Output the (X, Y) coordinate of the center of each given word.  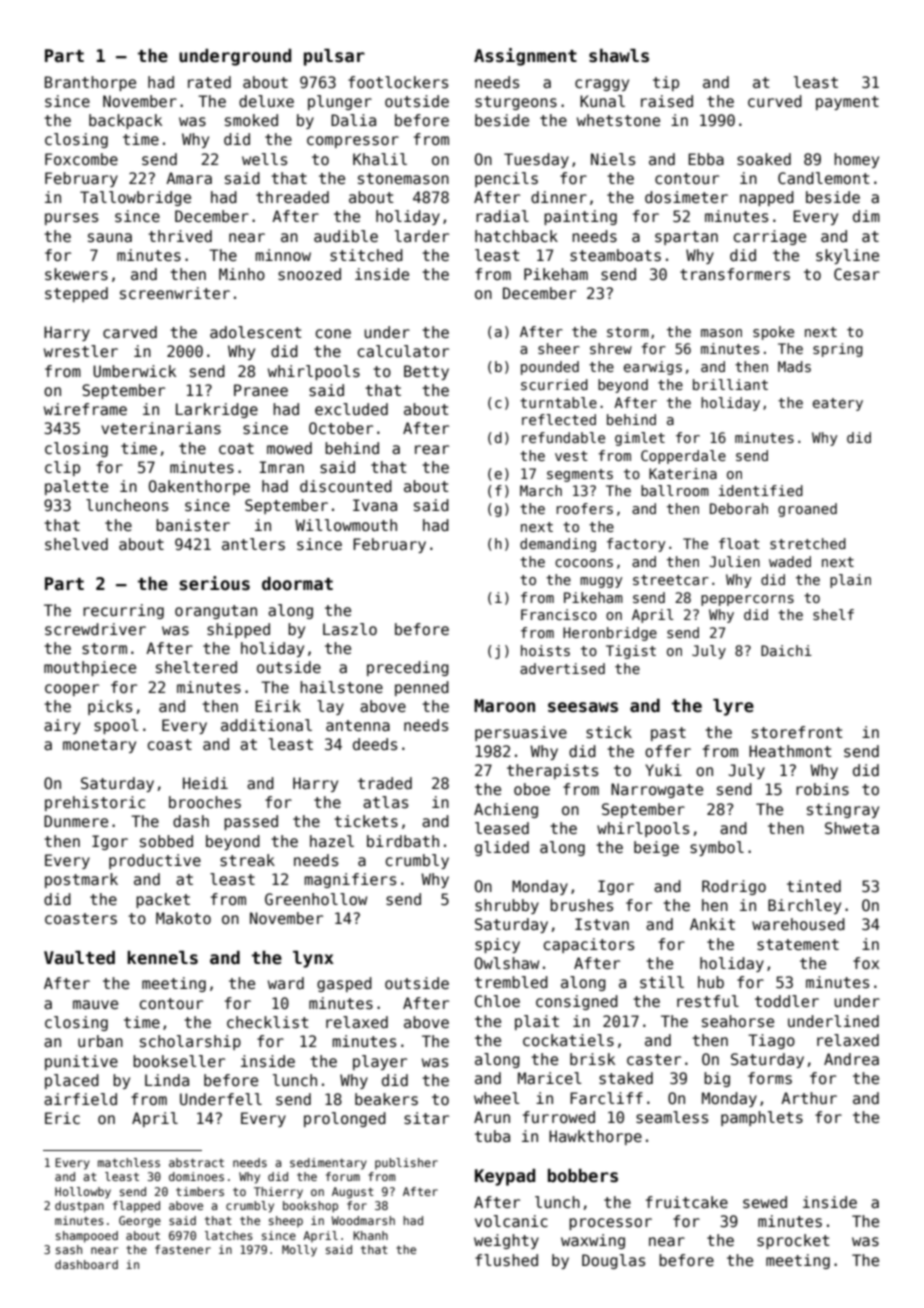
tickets (366, 821)
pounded (550, 368)
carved (130, 332)
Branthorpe (90, 83)
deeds (375, 744)
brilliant (730, 384)
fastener (183, 1249)
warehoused (798, 924)
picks (110, 707)
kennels (162, 958)
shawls (619, 56)
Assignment (525, 57)
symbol (717, 848)
